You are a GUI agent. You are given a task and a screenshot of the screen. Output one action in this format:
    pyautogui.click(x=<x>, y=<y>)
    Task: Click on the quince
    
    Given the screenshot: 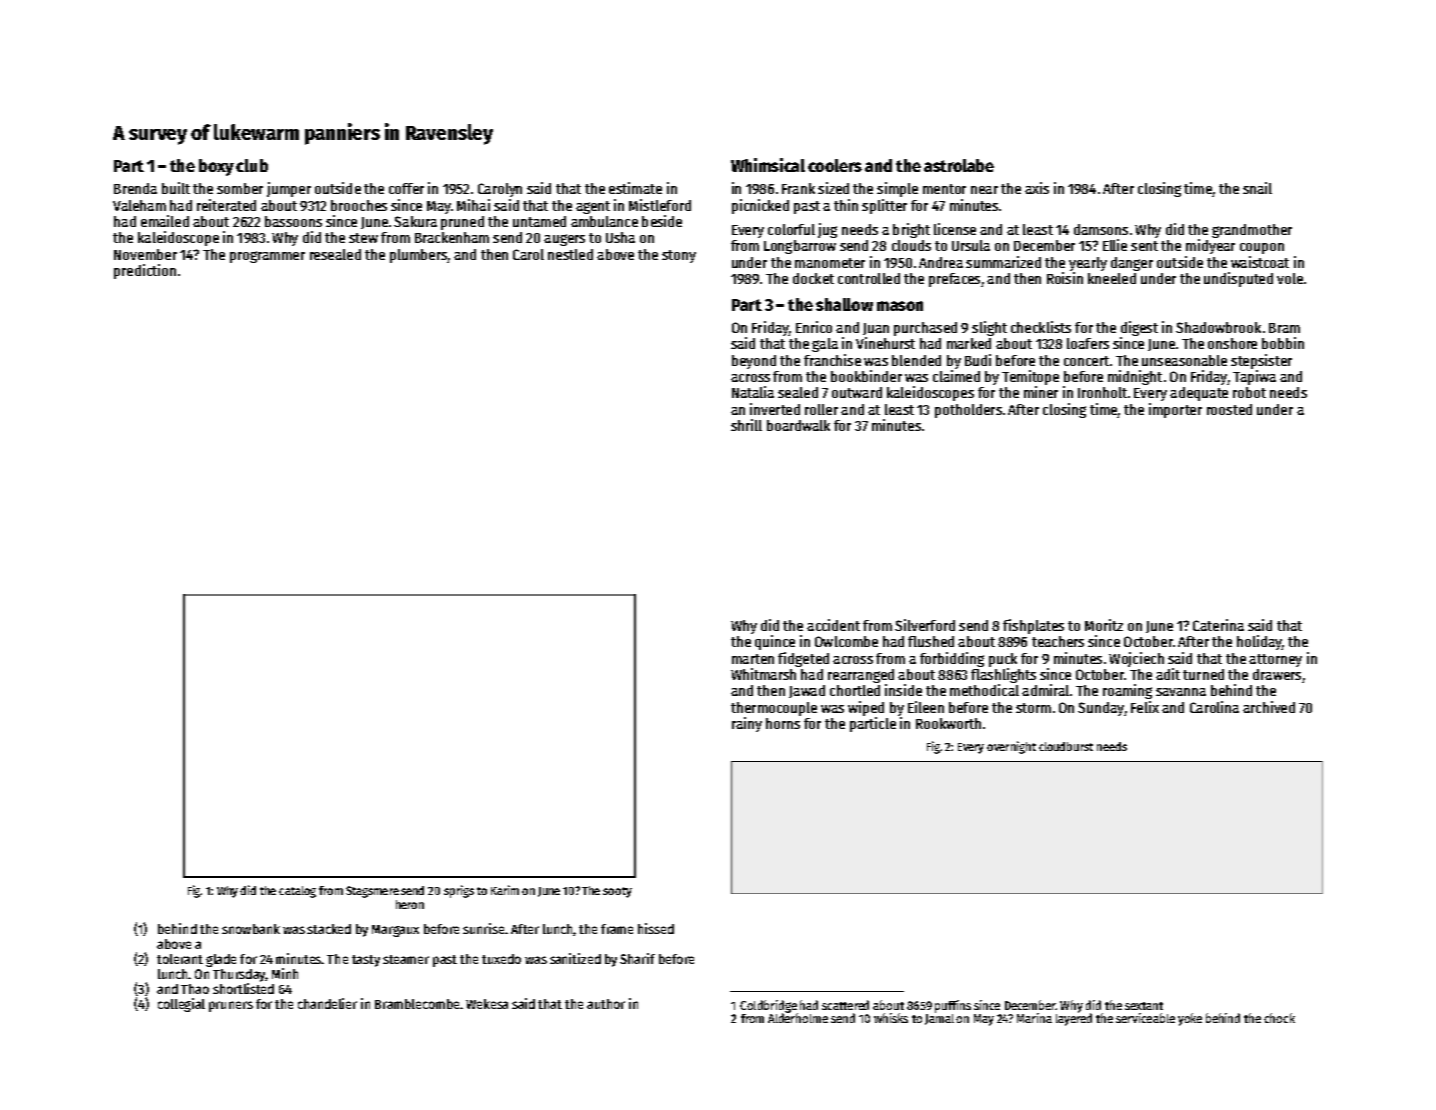 What is the action you would take?
    pyautogui.click(x=775, y=642)
